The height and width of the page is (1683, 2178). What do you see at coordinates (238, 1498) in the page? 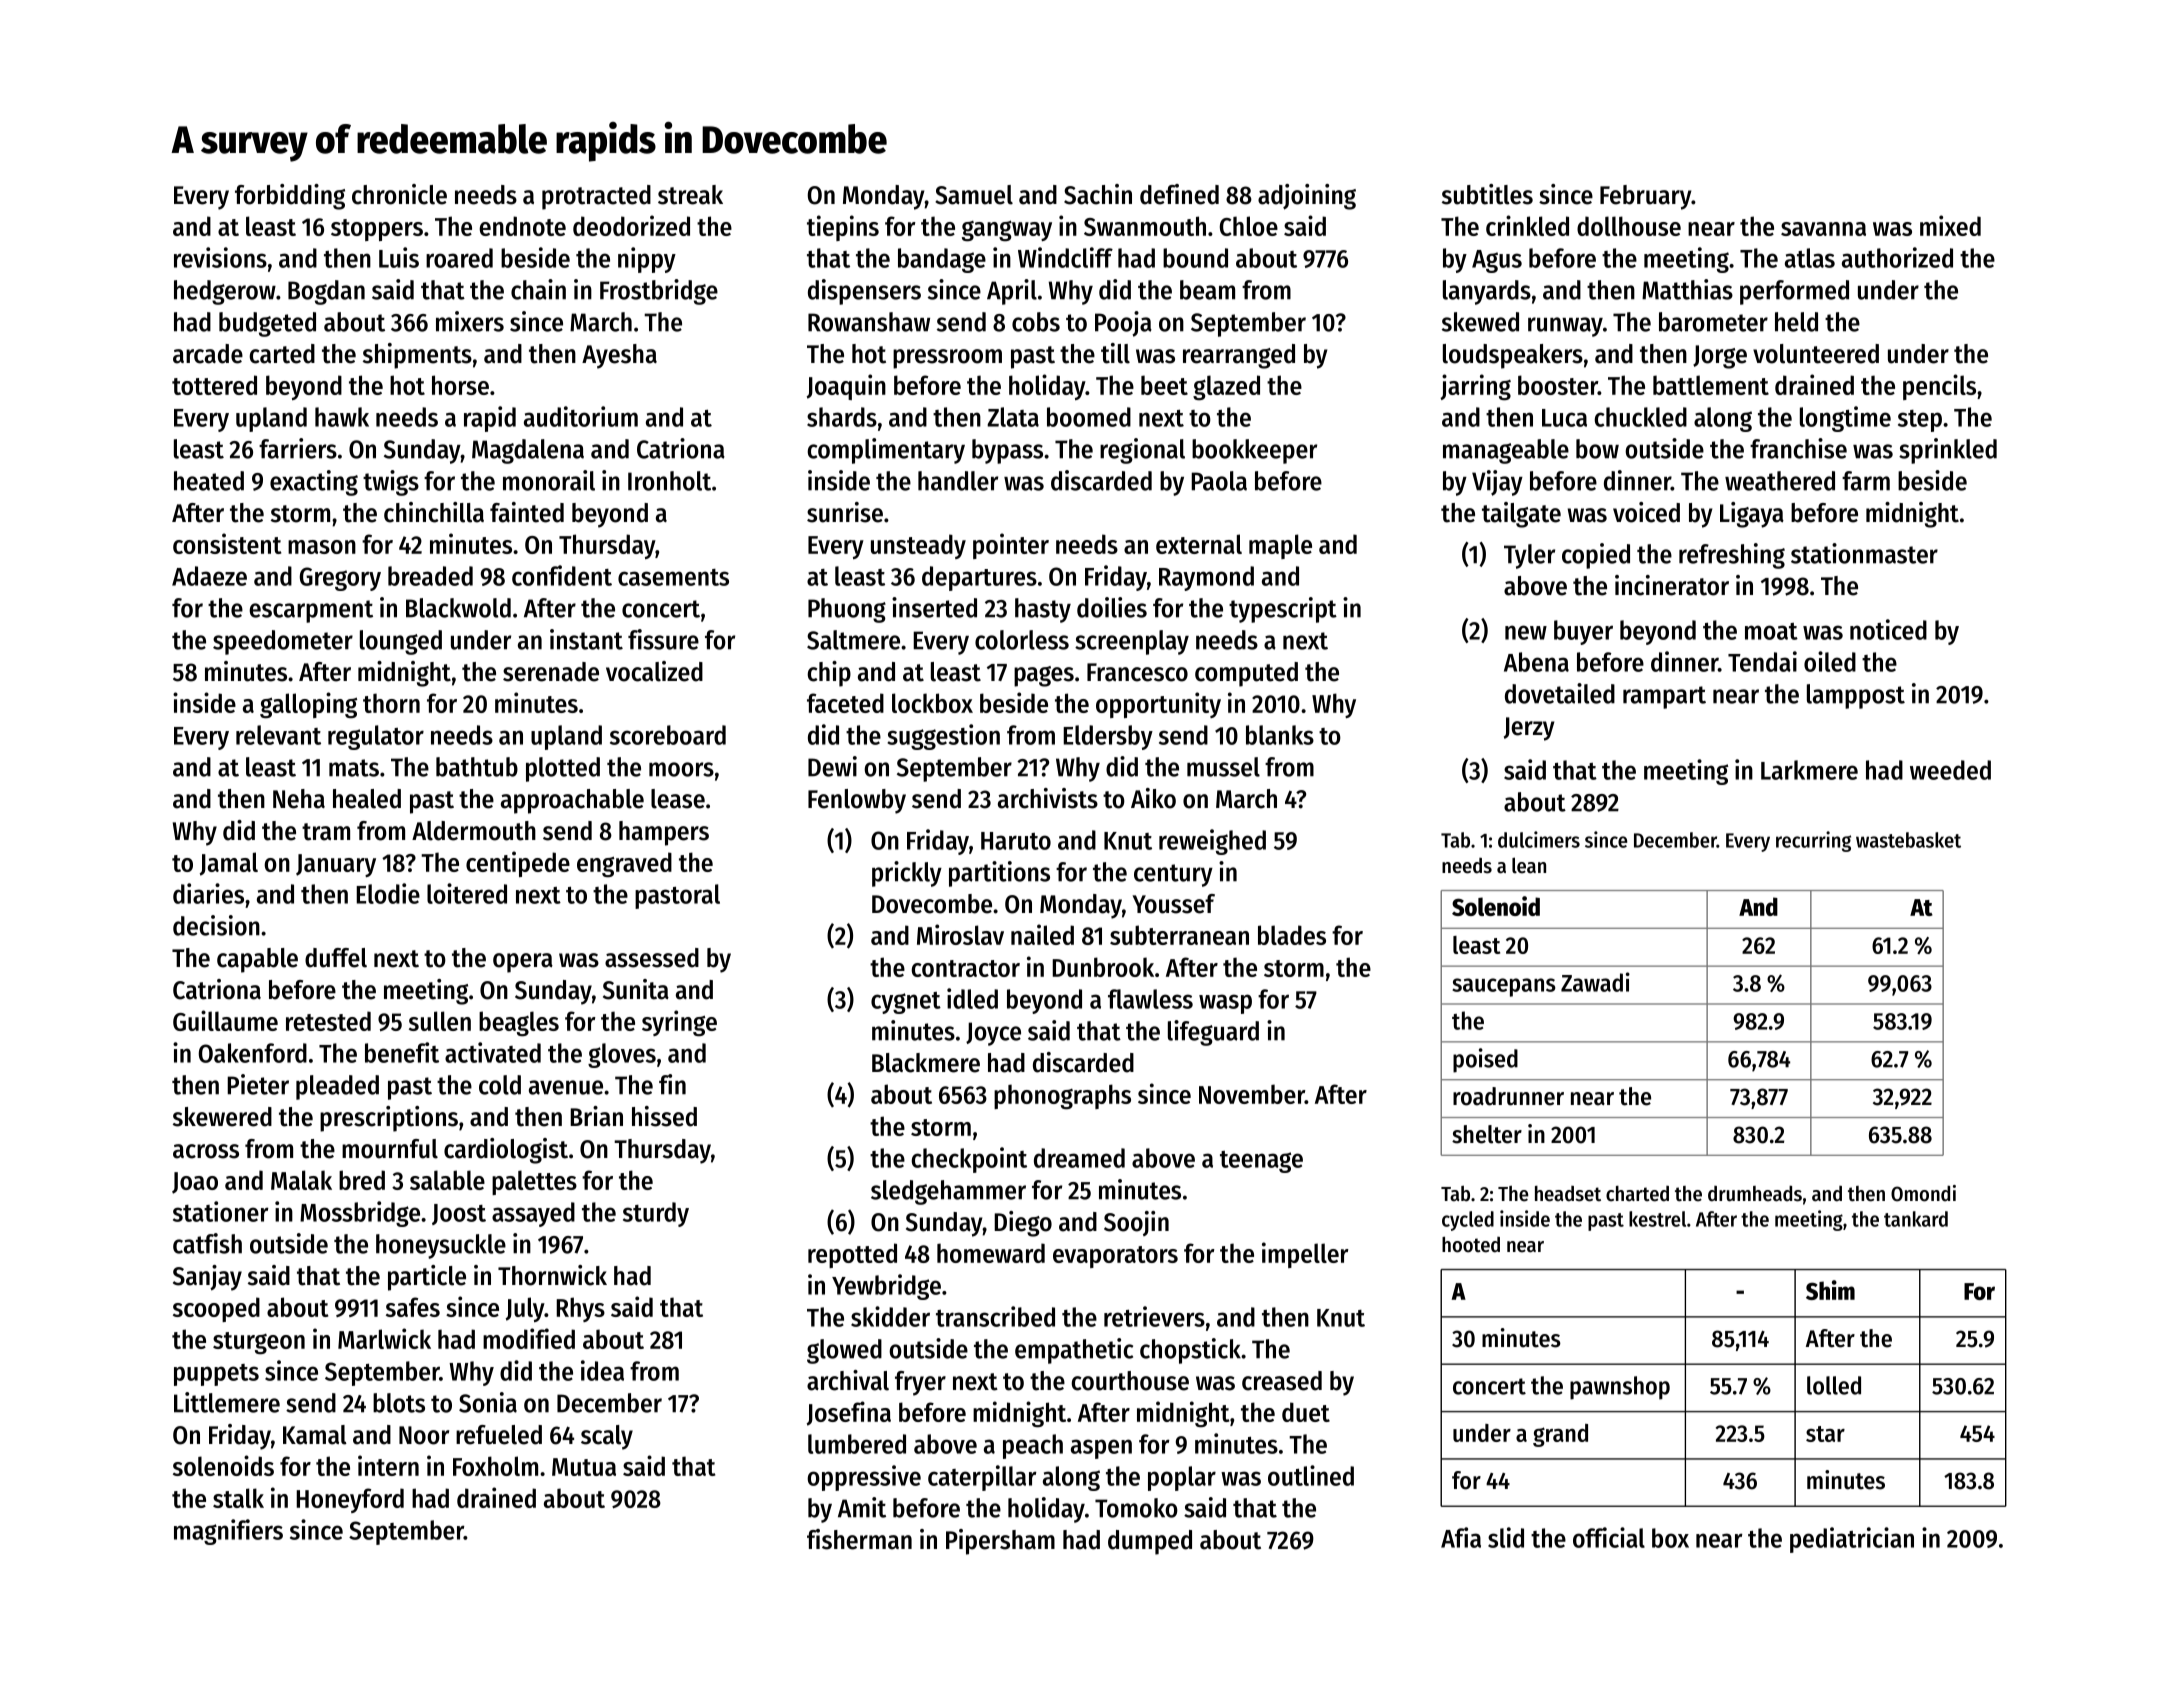
I see `stalk` at bounding box center [238, 1498].
